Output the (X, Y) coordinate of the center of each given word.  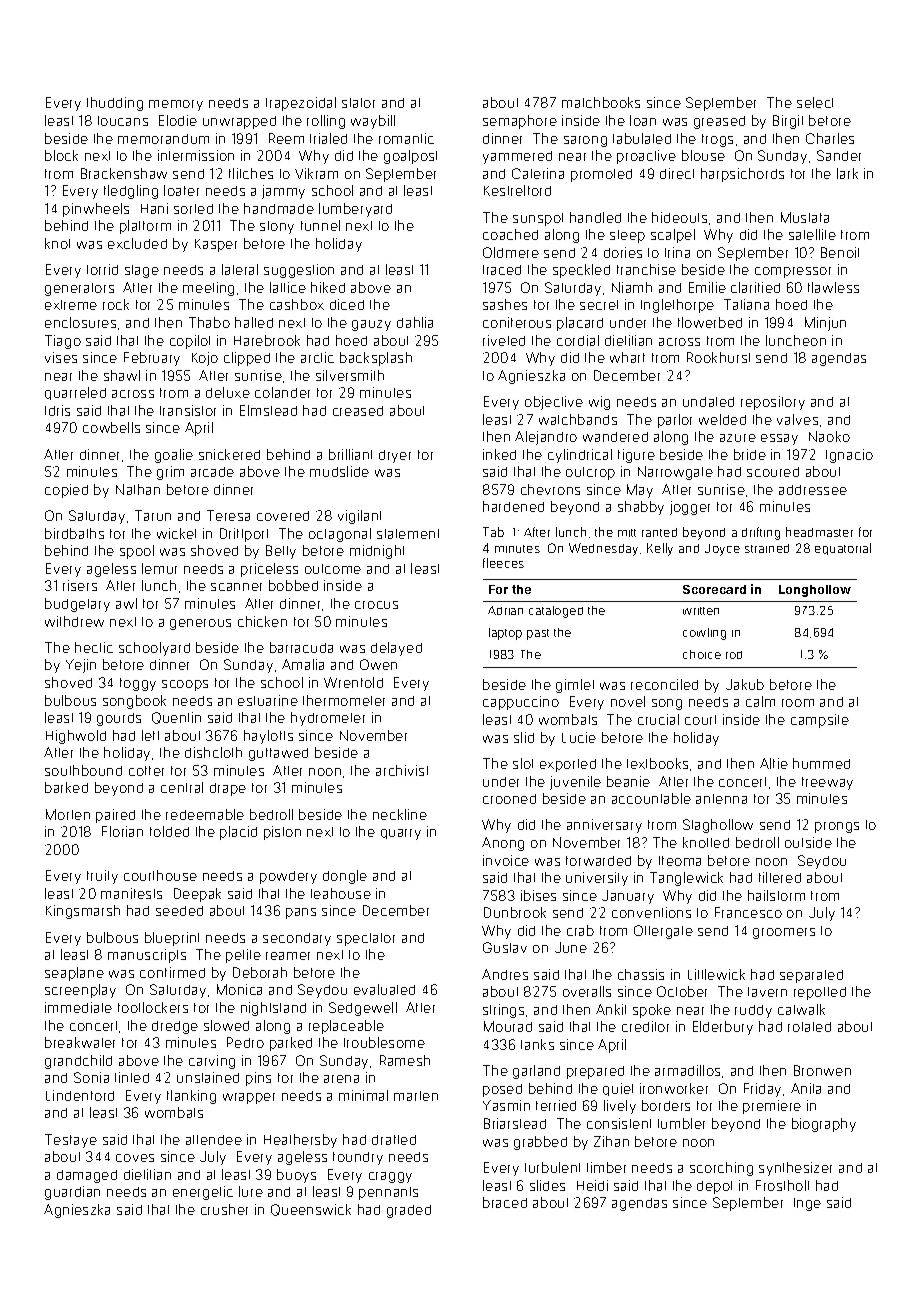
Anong (503, 844)
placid (238, 833)
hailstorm (776, 895)
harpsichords (742, 175)
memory (176, 105)
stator (358, 103)
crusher (224, 1209)
